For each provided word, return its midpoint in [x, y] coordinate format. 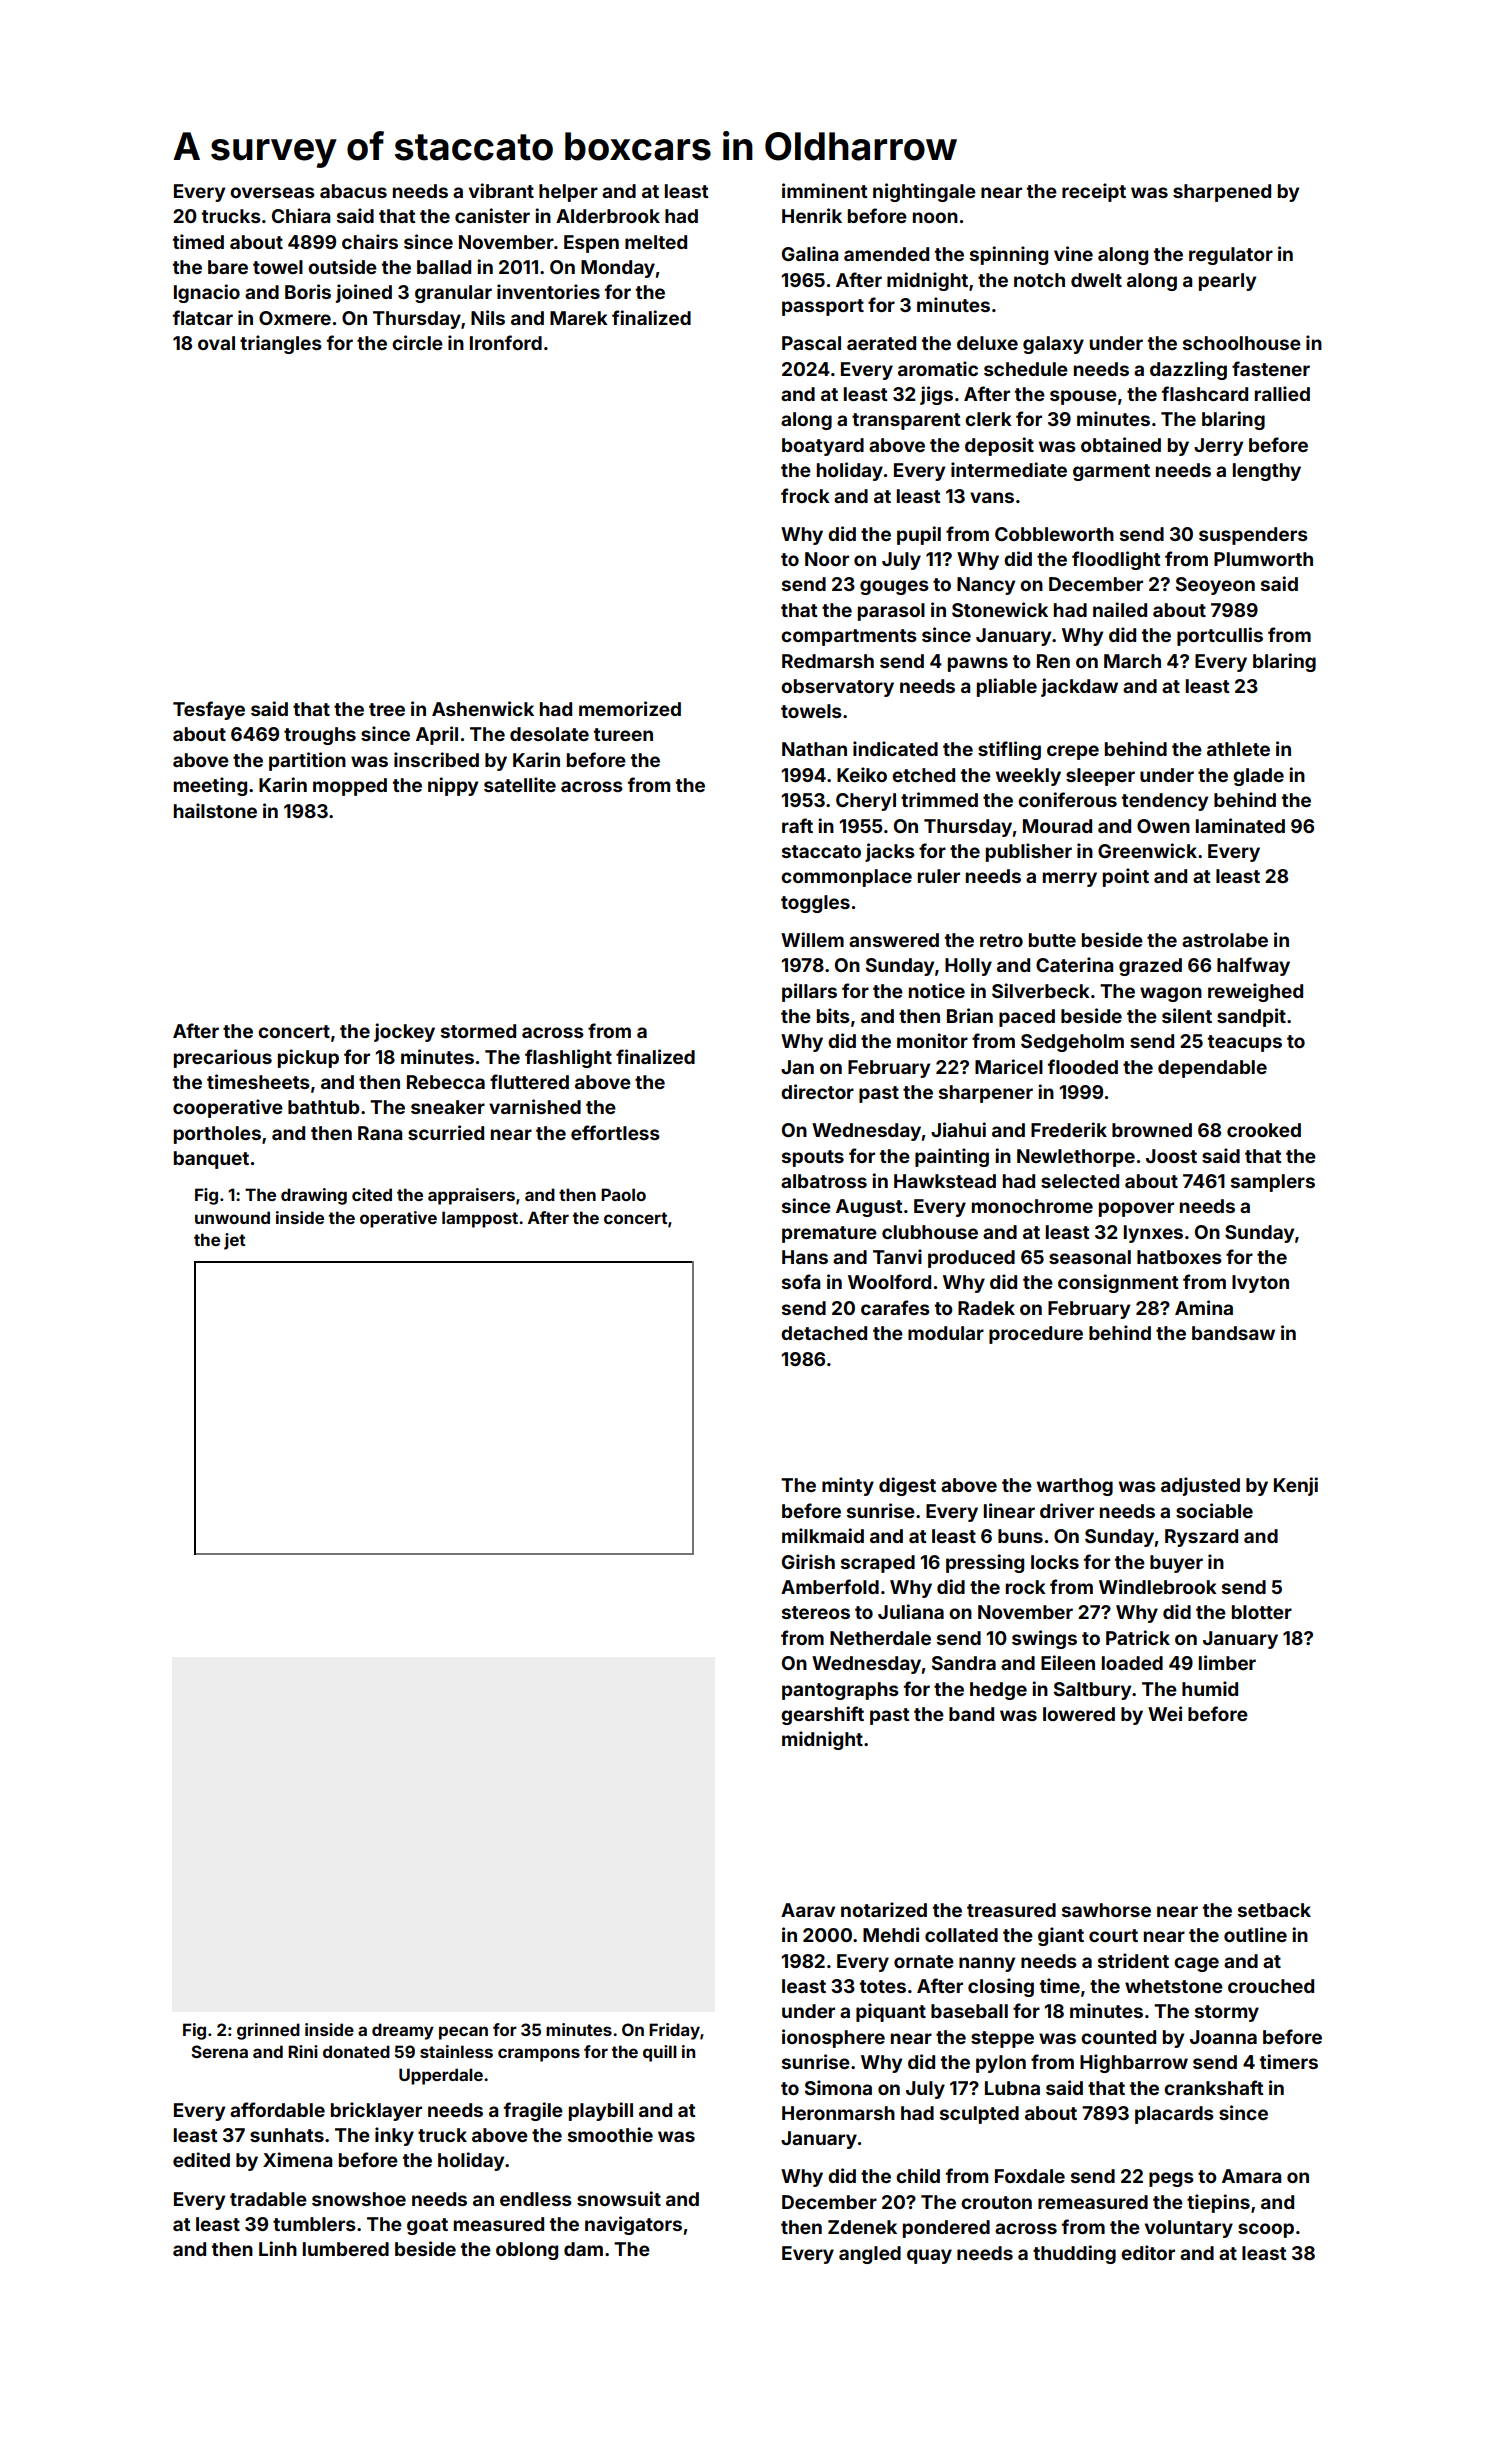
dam [583, 2249]
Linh [278, 2248]
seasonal [1090, 1257]
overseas [272, 192]
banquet [211, 1160]
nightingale [924, 192]
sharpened [1222, 193]
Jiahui [958, 1129]
